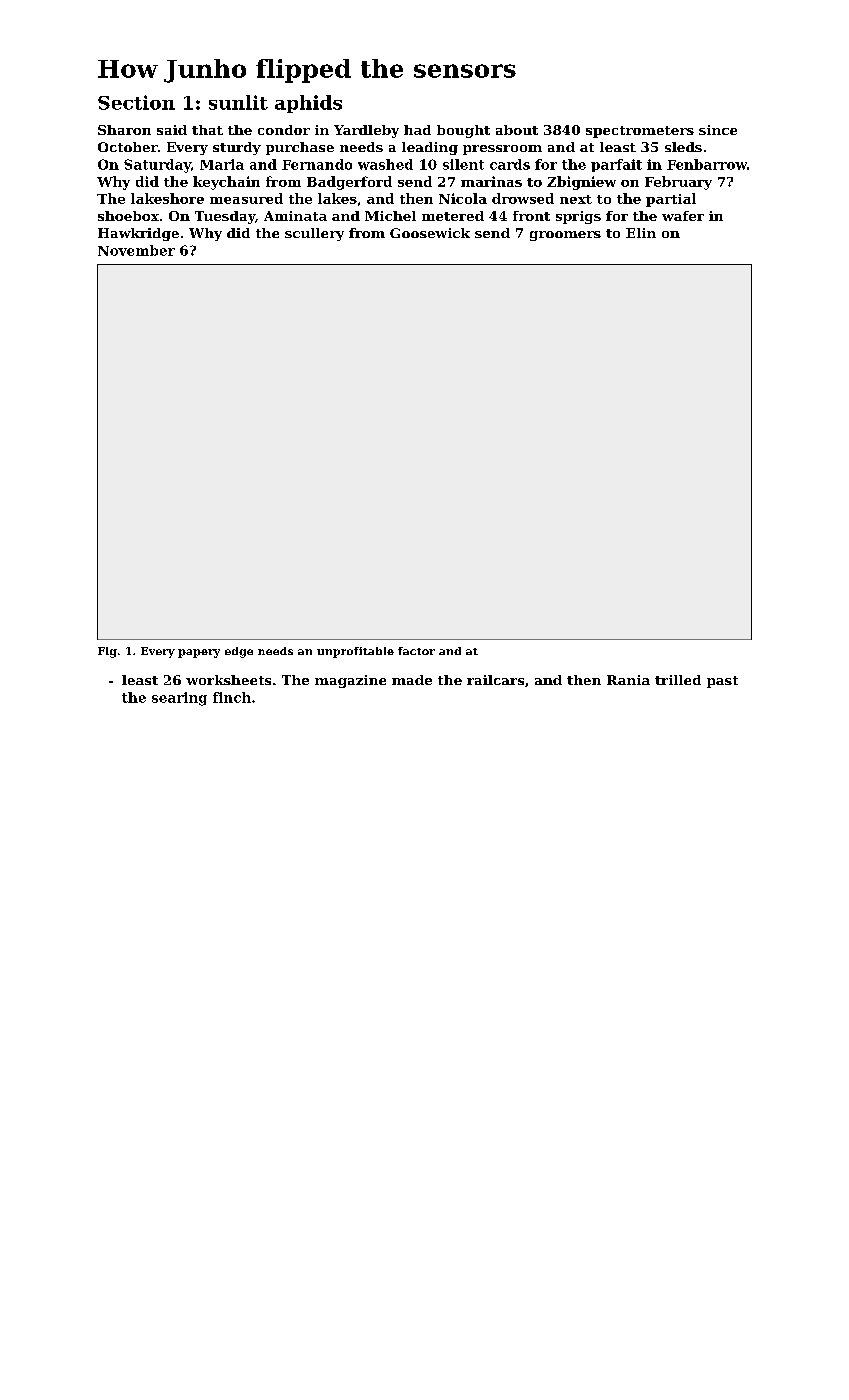 This screenshot has width=849, height=1400. Describe the element at coordinates (718, 130) in the screenshot. I see `since` at that location.
